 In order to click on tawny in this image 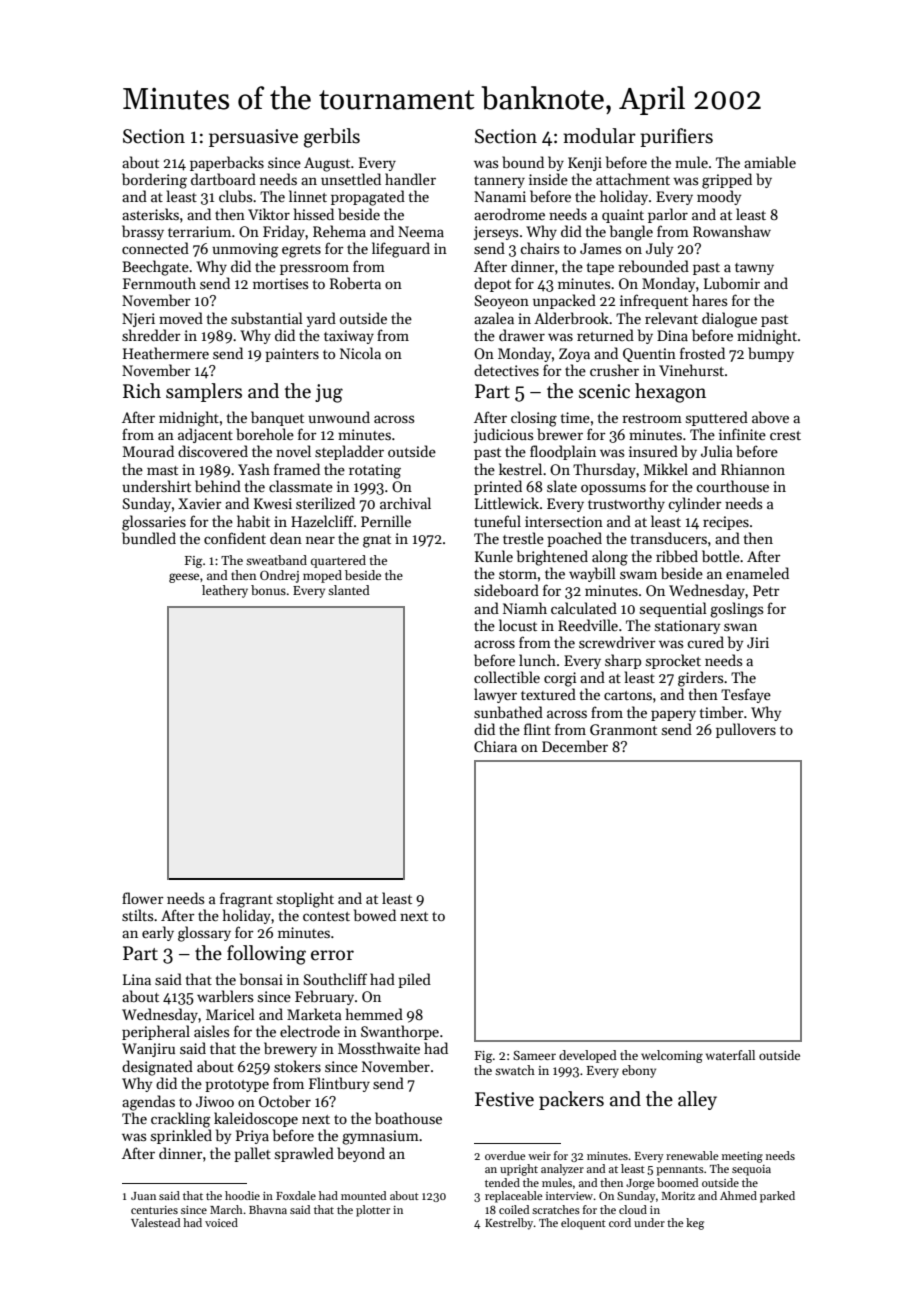, I will do `click(754, 269)`.
